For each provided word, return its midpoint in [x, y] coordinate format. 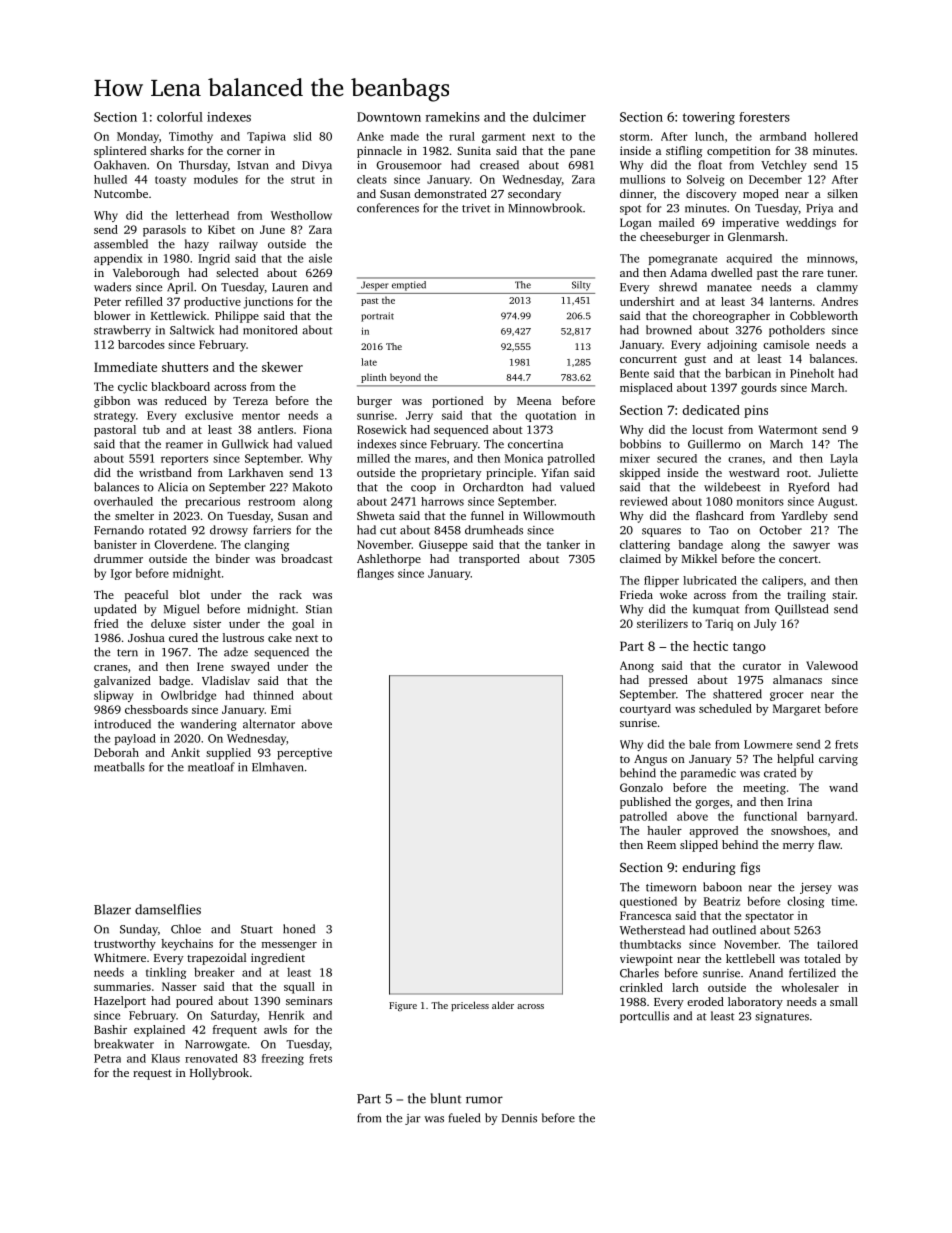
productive [212, 303]
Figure [403, 1007]
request [152, 1075]
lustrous [243, 637]
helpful [795, 760]
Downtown [389, 117]
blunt [446, 1098]
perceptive [304, 754]
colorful [180, 117]
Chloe [186, 929]
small [844, 1001]
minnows [831, 258]
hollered [836, 136]
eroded [705, 1001]
